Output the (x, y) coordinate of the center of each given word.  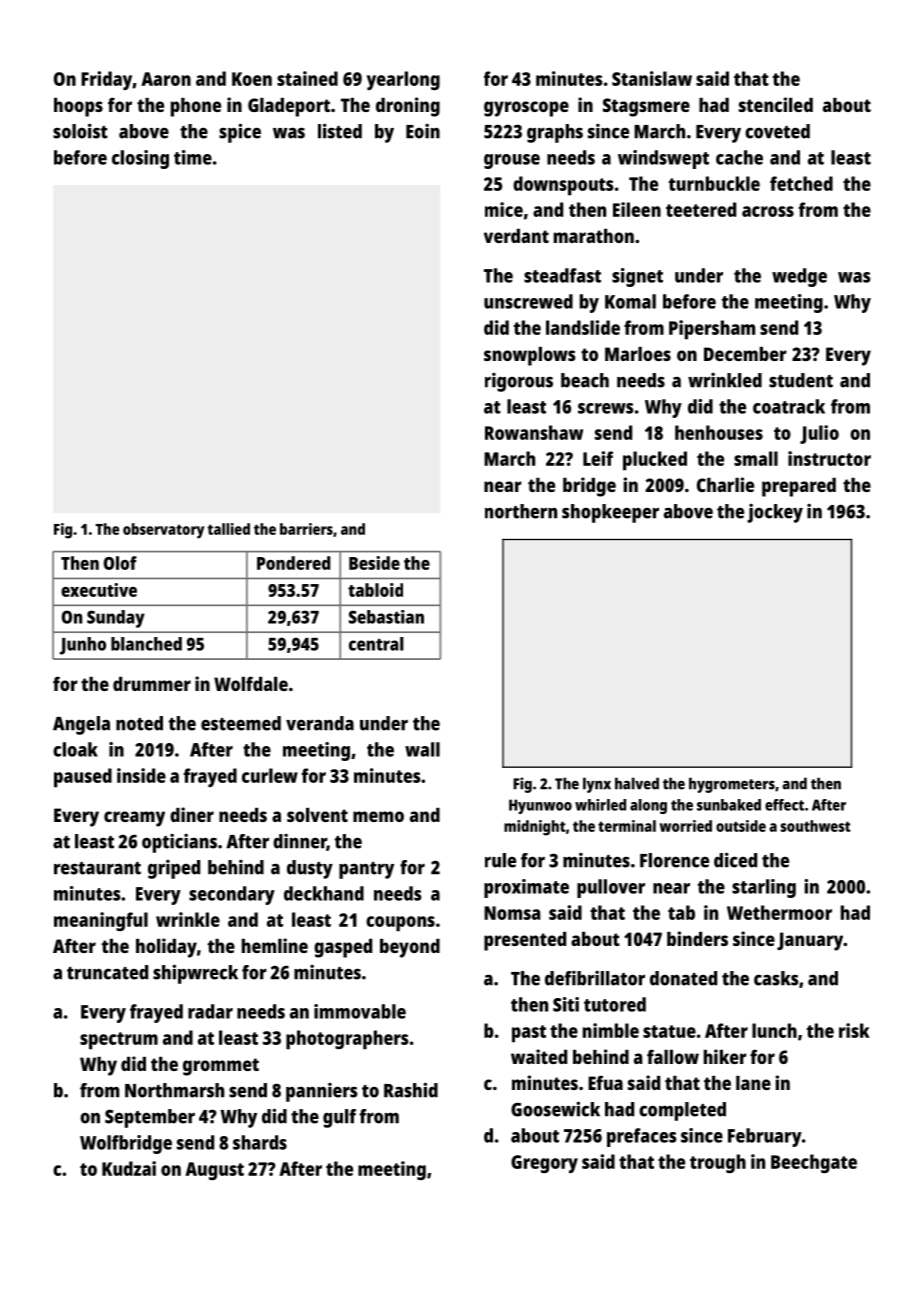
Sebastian (386, 617)
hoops (78, 107)
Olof (120, 563)
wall (422, 749)
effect (784, 805)
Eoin (423, 131)
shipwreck (195, 974)
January (810, 941)
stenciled (776, 104)
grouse (512, 161)
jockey (775, 513)
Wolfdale (251, 683)
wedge (799, 277)
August (214, 1171)
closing (140, 159)
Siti (566, 1004)
